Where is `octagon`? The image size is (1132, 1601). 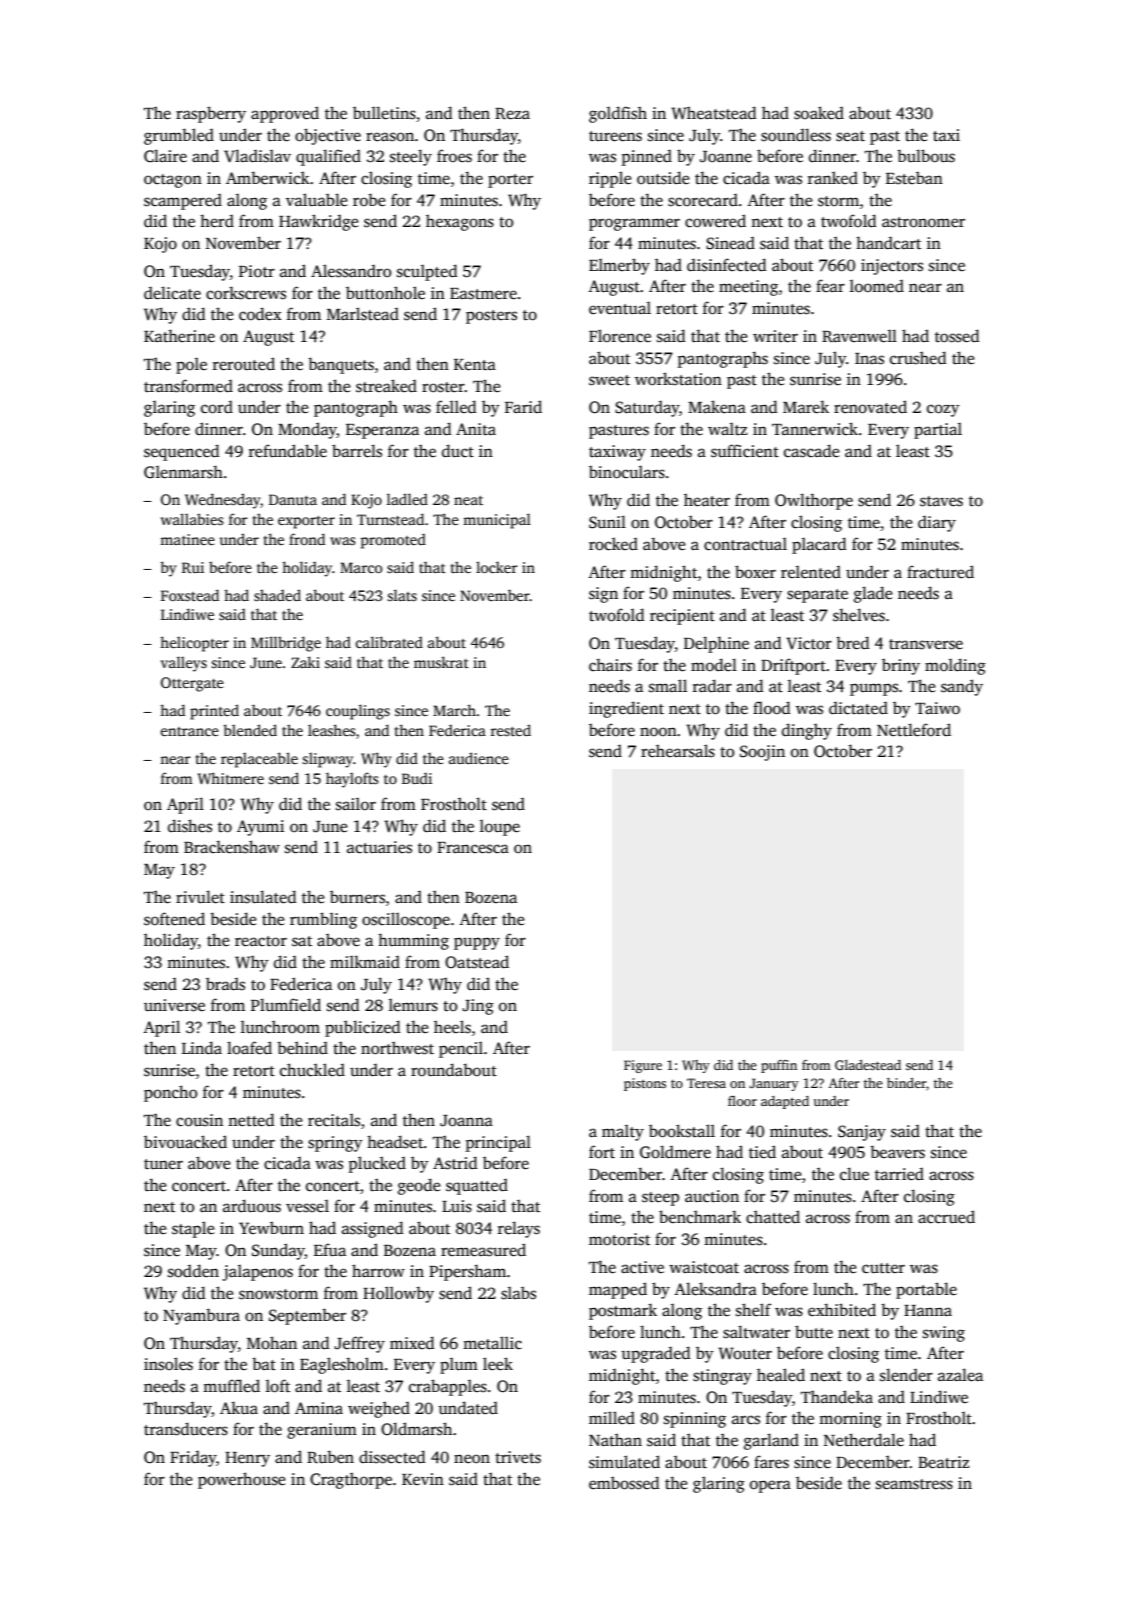
octagon is located at coordinates (173, 181).
